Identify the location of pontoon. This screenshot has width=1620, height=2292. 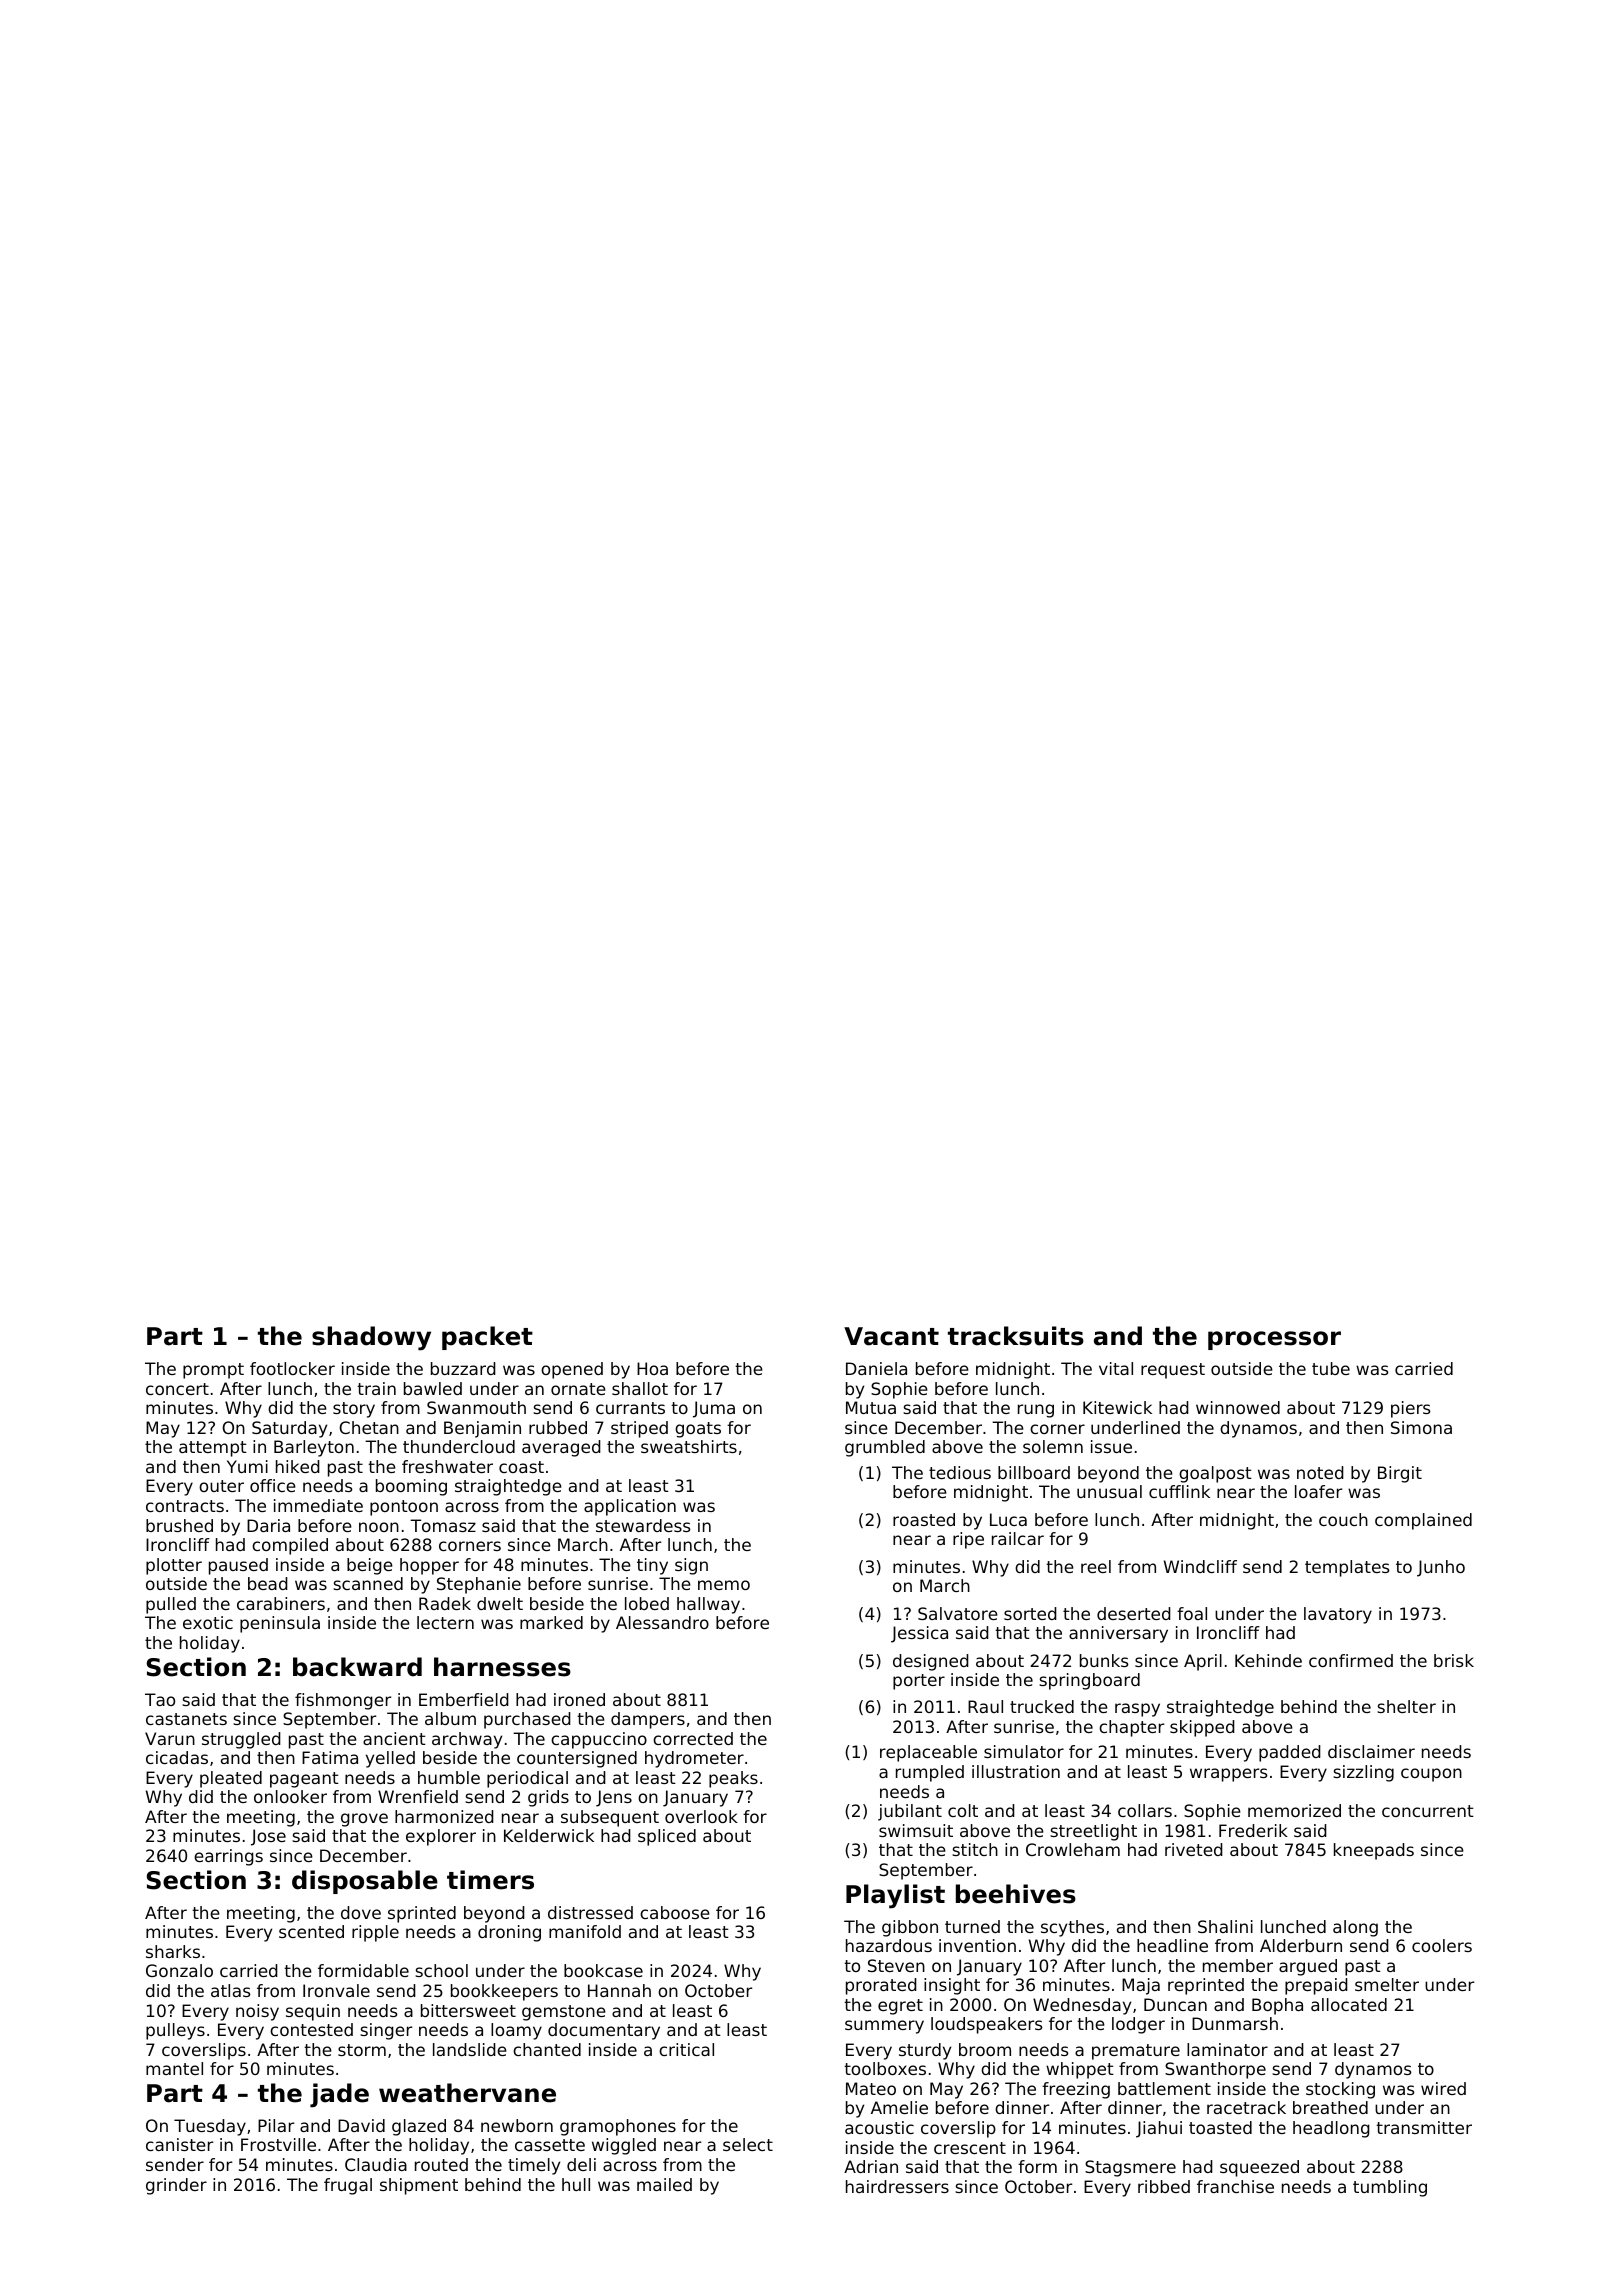
(404, 1508).
